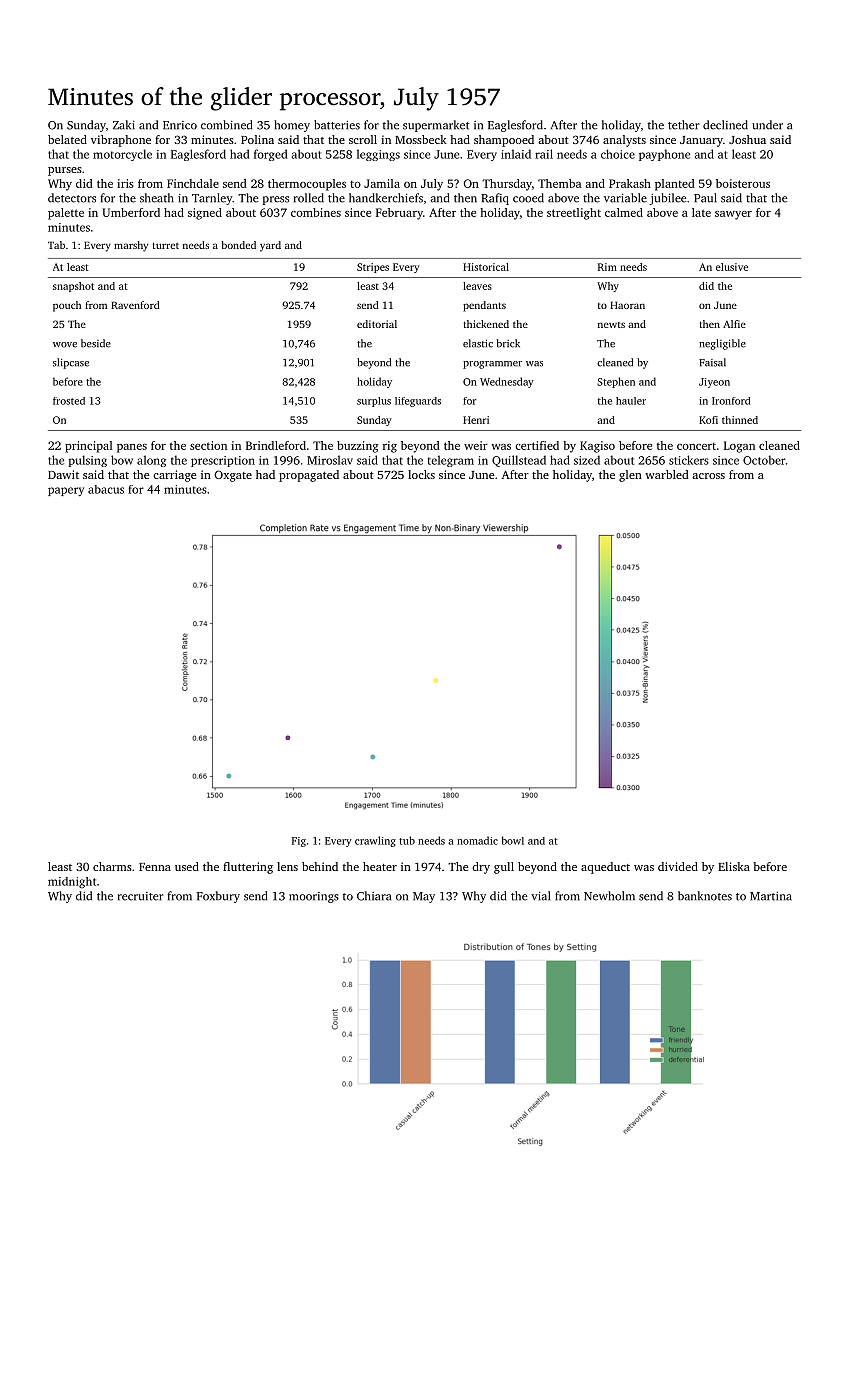  What do you see at coordinates (112, 866) in the document?
I see `charms` at bounding box center [112, 866].
